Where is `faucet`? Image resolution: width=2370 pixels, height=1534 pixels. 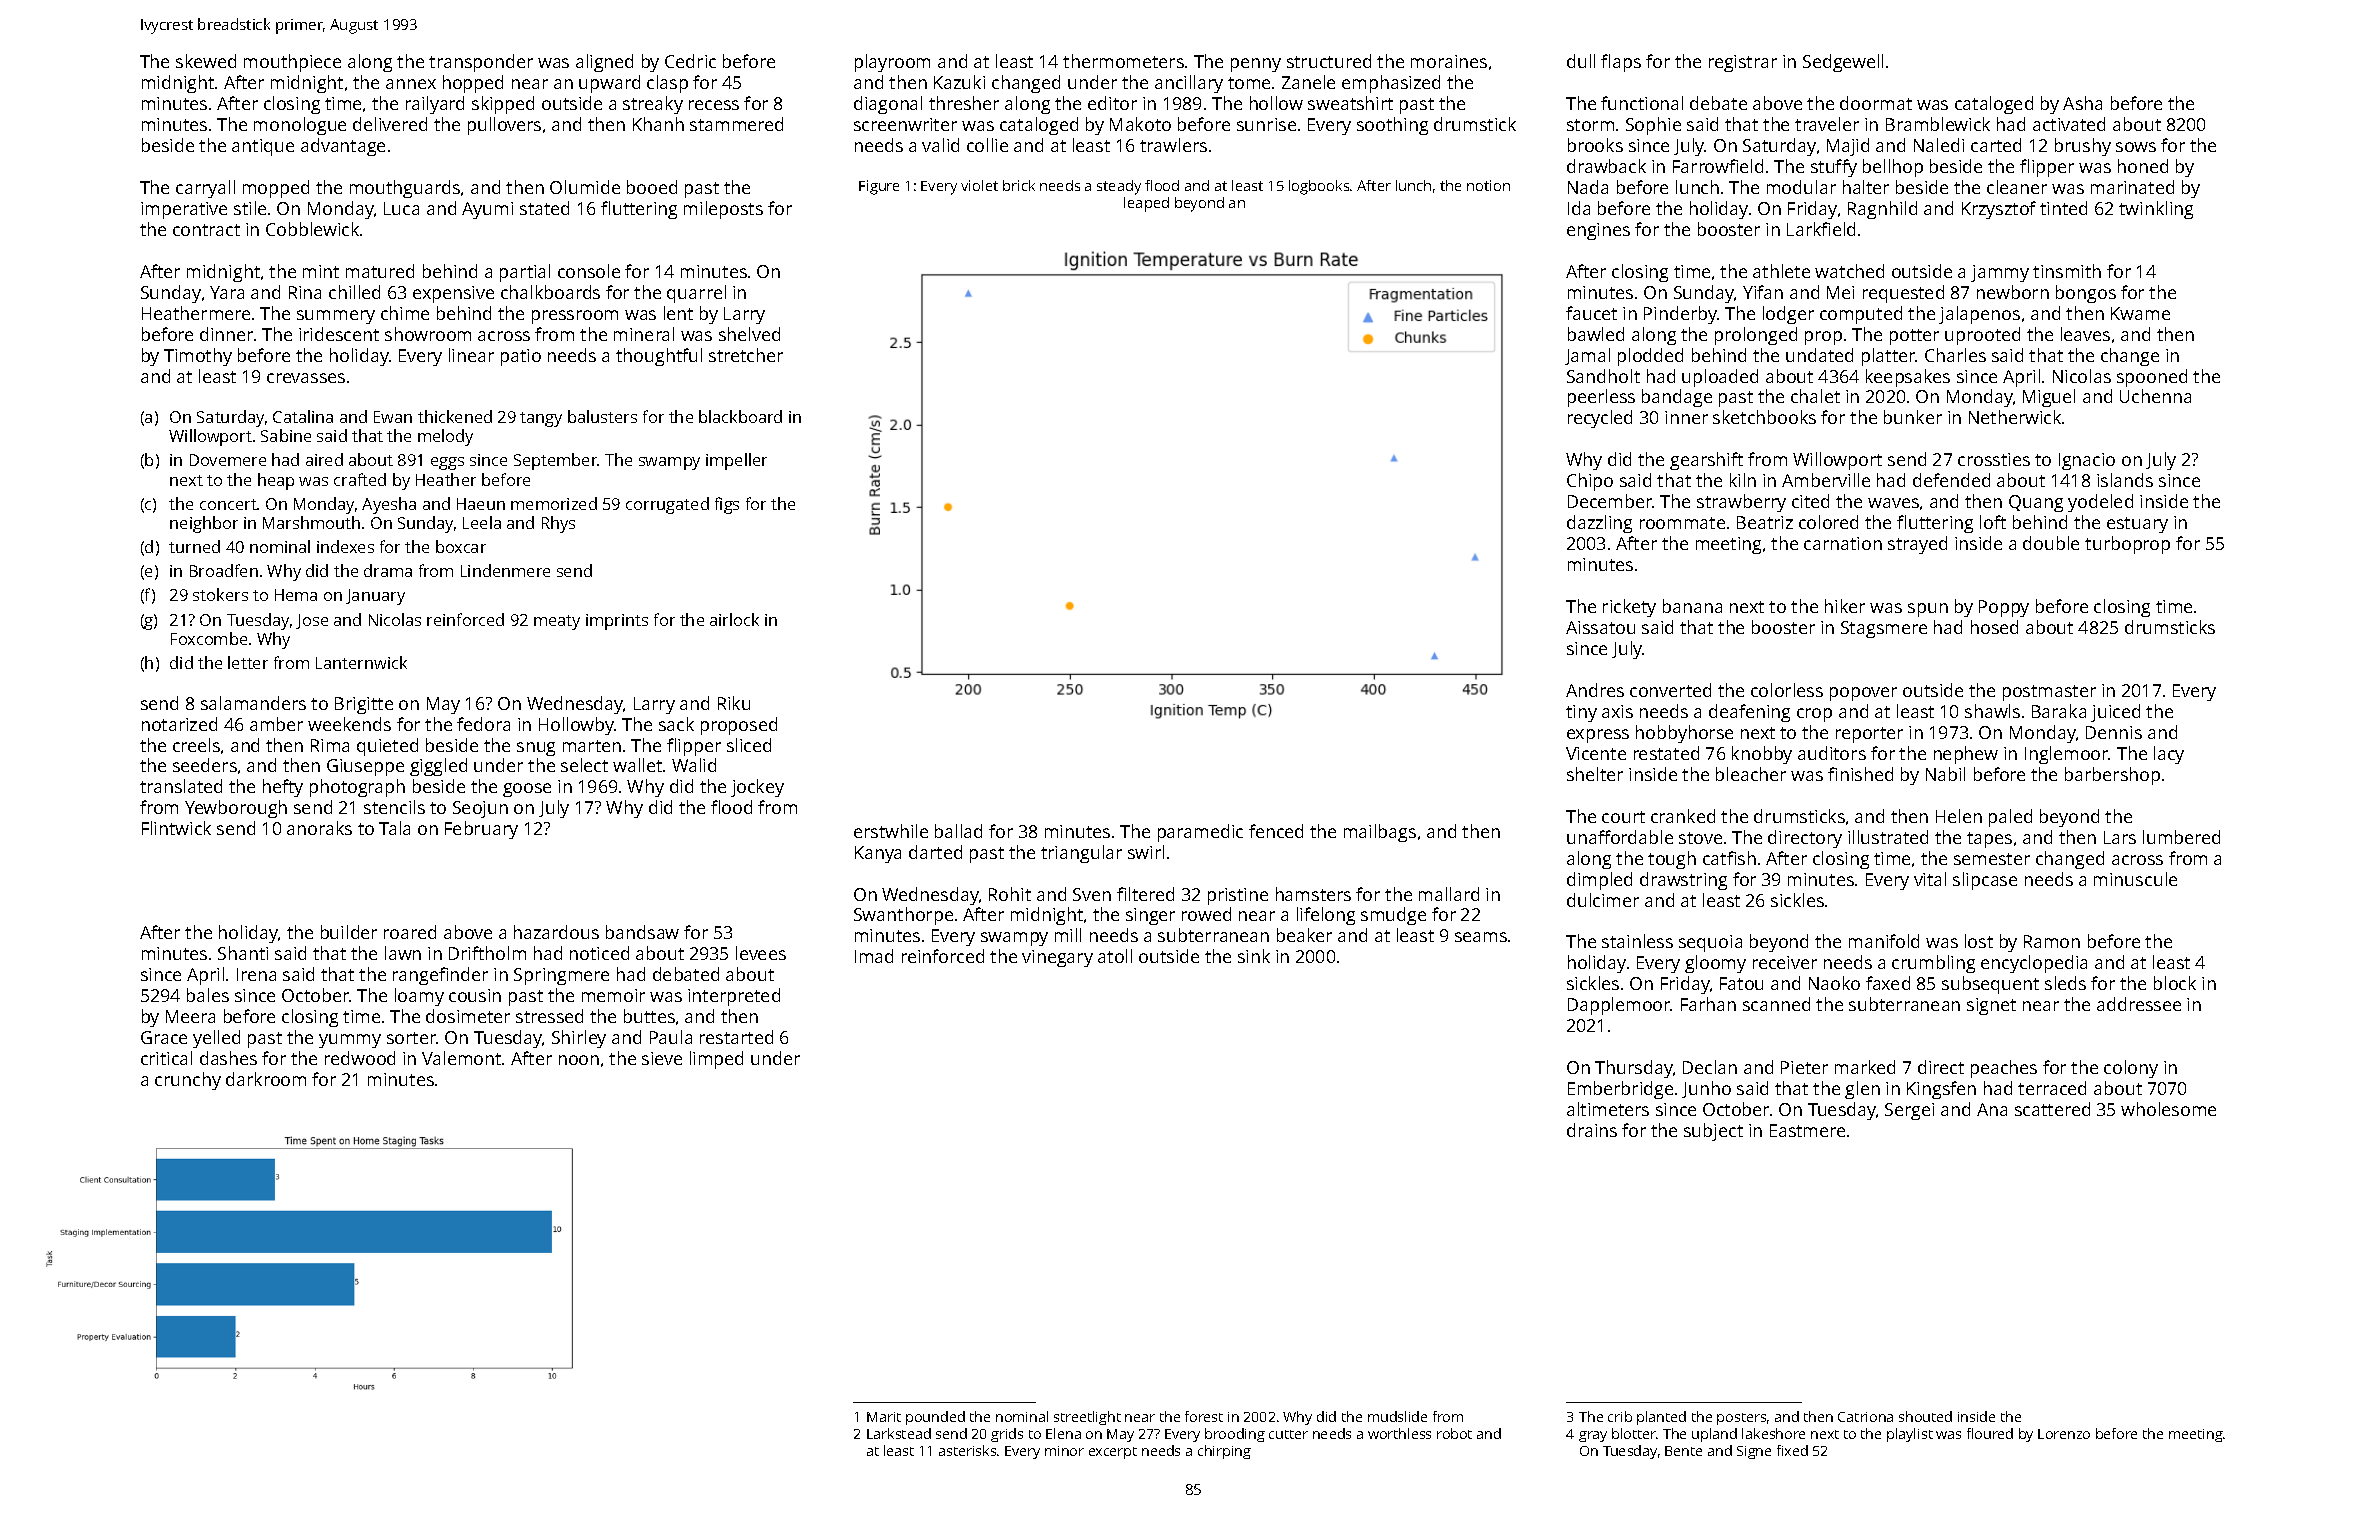 faucet is located at coordinates (1591, 313).
